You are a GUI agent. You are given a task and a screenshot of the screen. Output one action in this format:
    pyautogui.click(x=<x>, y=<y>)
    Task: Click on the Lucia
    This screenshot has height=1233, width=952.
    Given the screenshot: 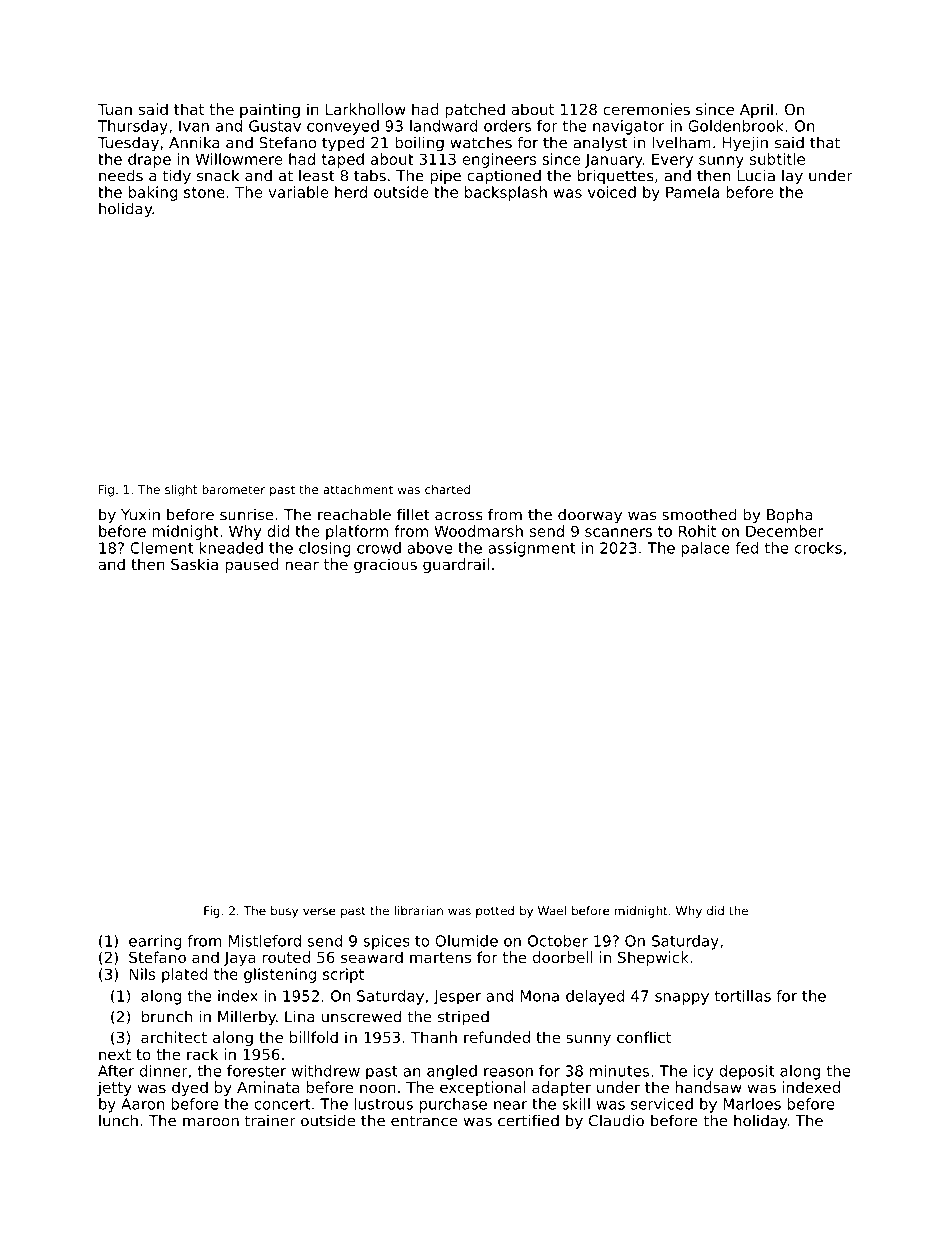 What is the action you would take?
    pyautogui.click(x=756, y=175)
